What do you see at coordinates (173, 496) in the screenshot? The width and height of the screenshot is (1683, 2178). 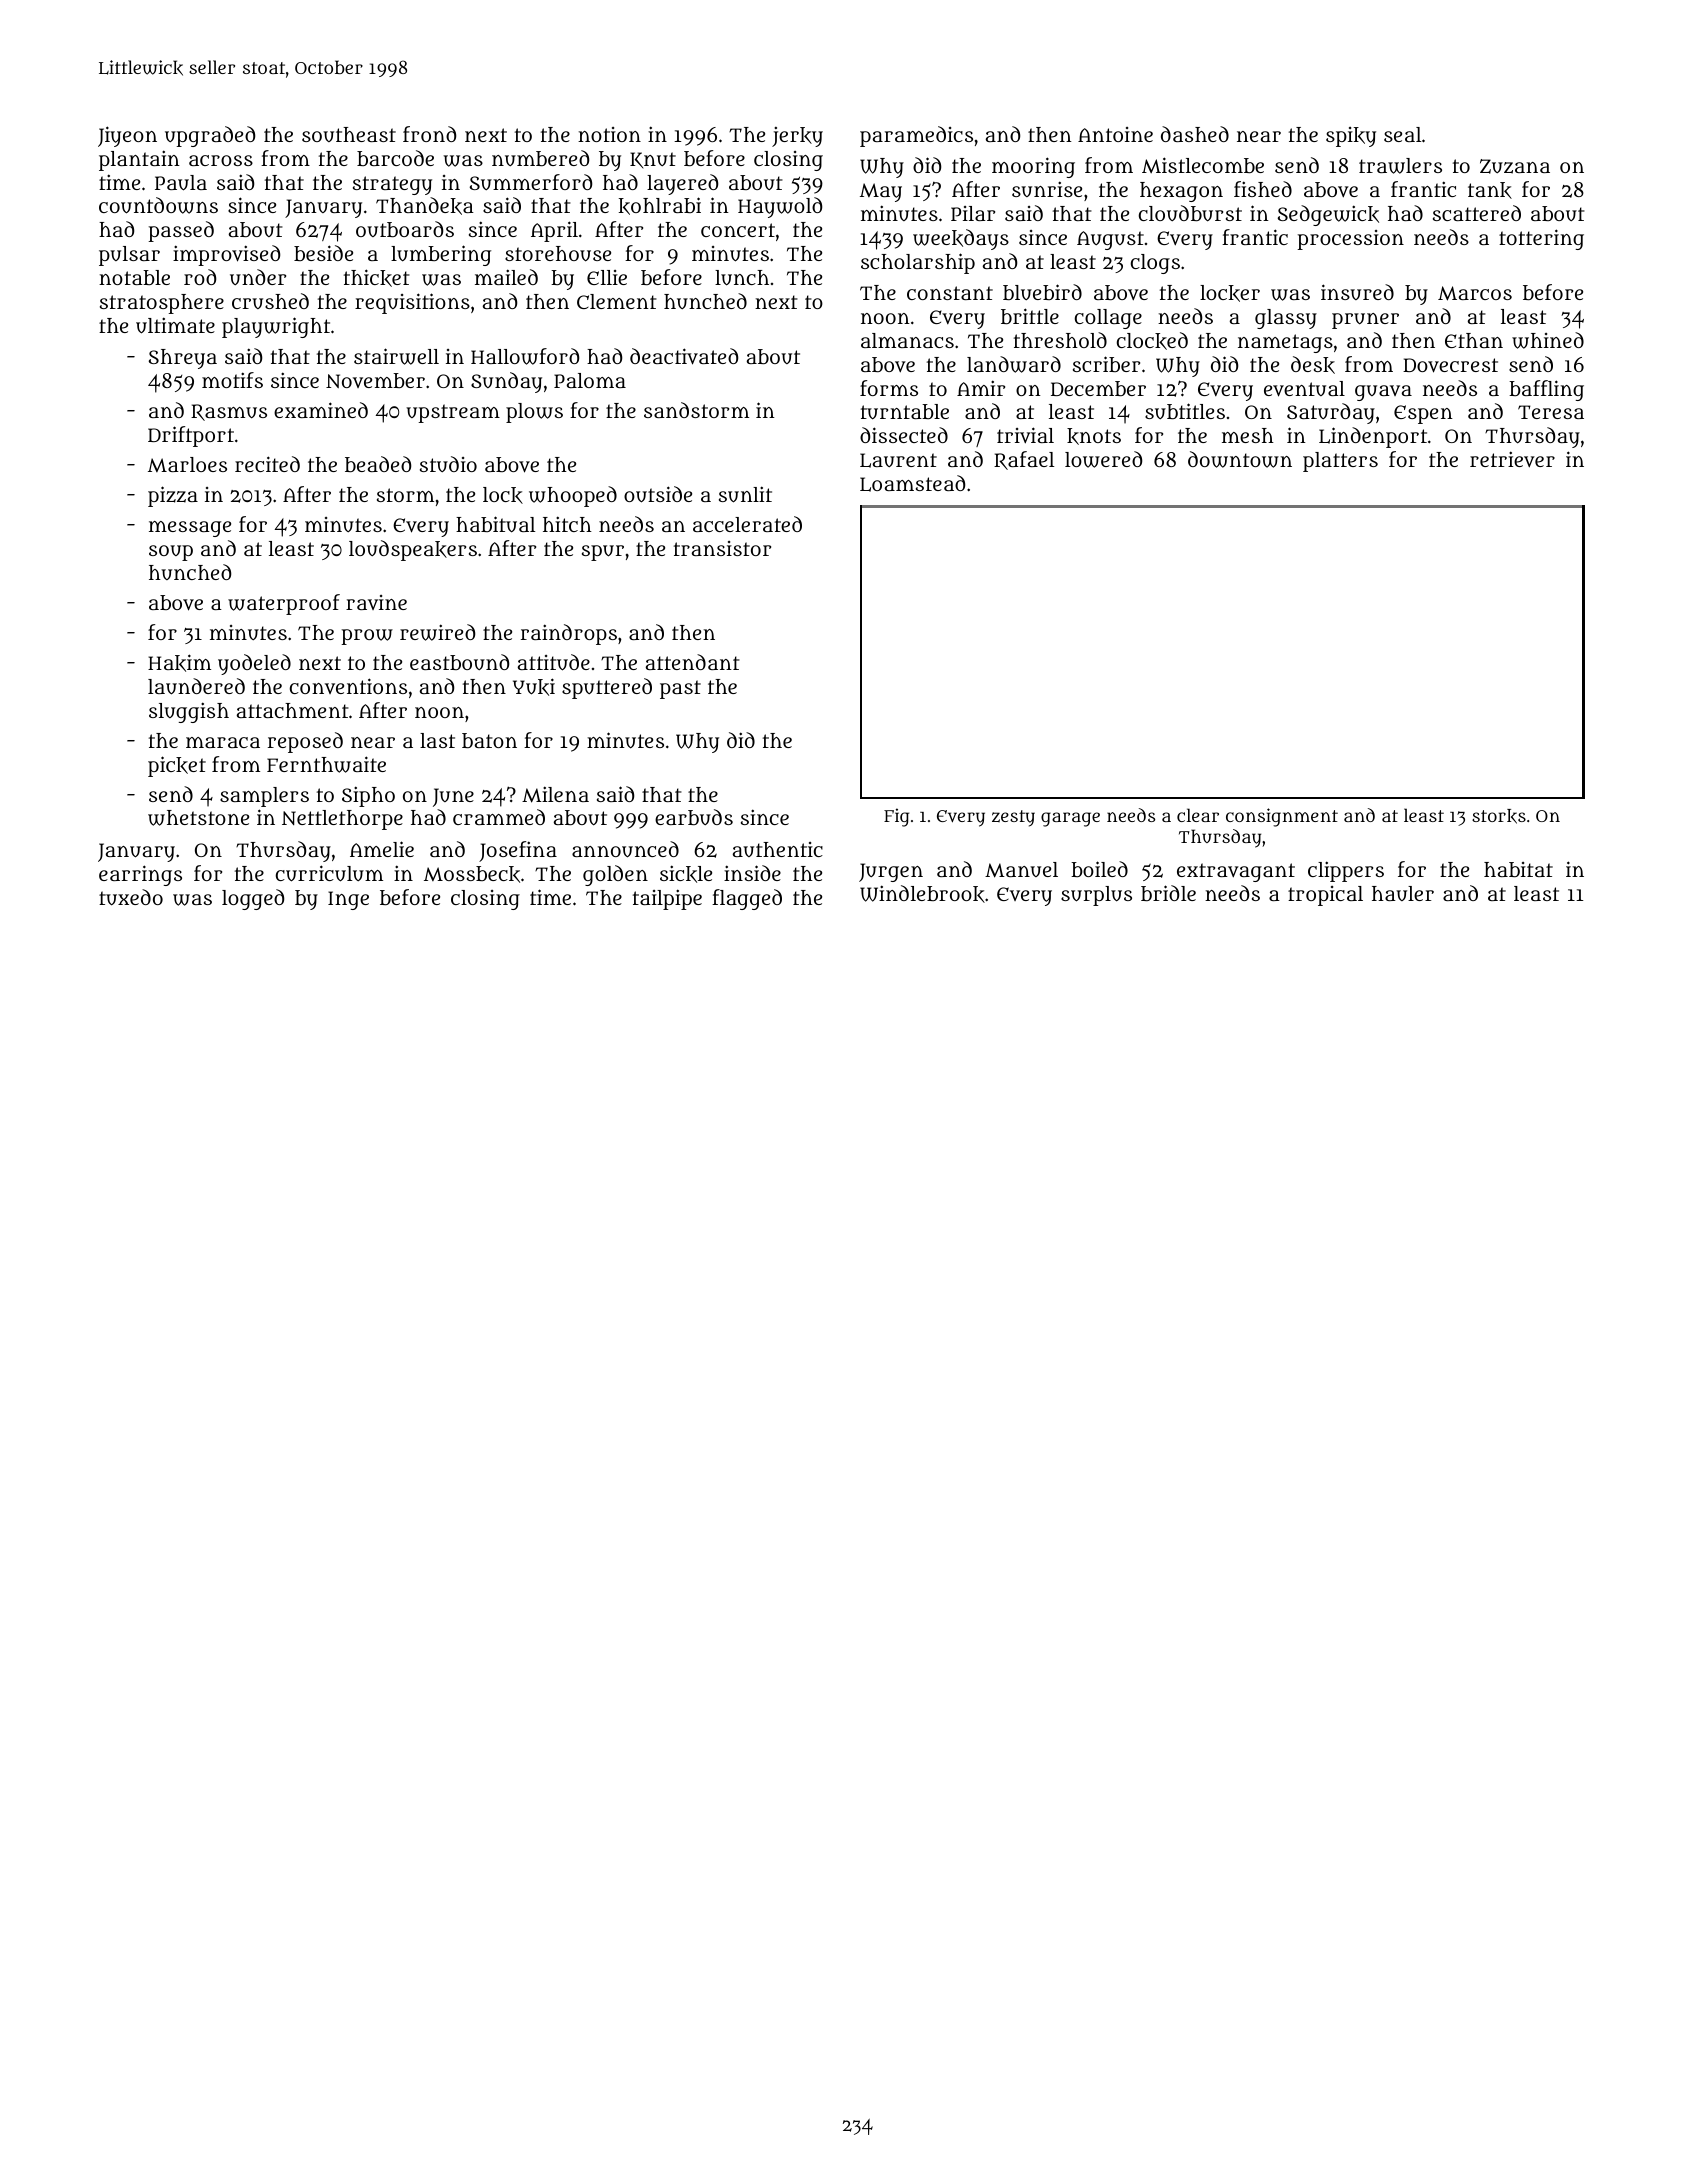 I see `pizza` at bounding box center [173, 496].
